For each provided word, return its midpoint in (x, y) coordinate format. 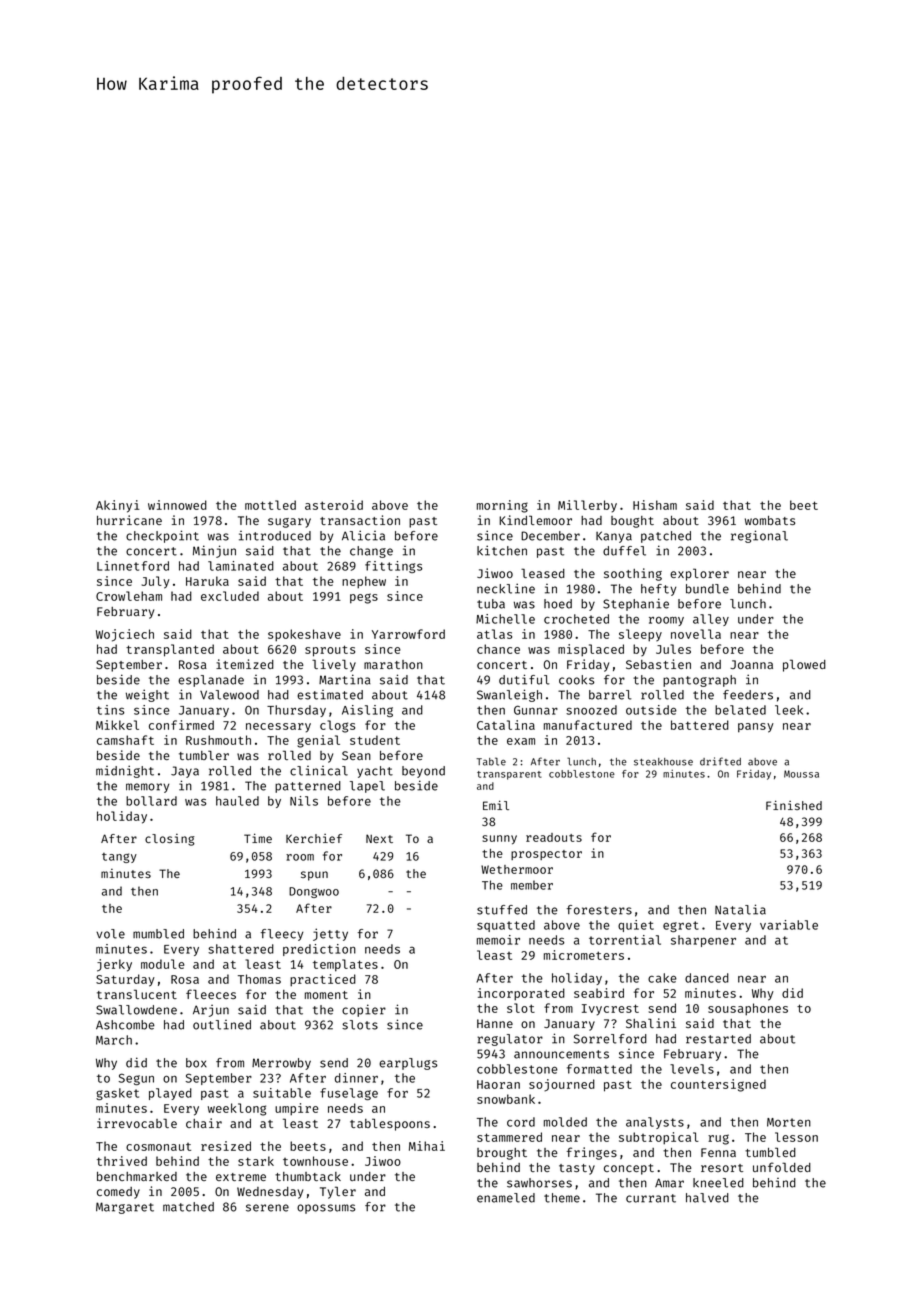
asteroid (334, 505)
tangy (119, 858)
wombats (770, 520)
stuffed (502, 910)
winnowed (177, 505)
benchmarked (137, 1176)
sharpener (703, 941)
